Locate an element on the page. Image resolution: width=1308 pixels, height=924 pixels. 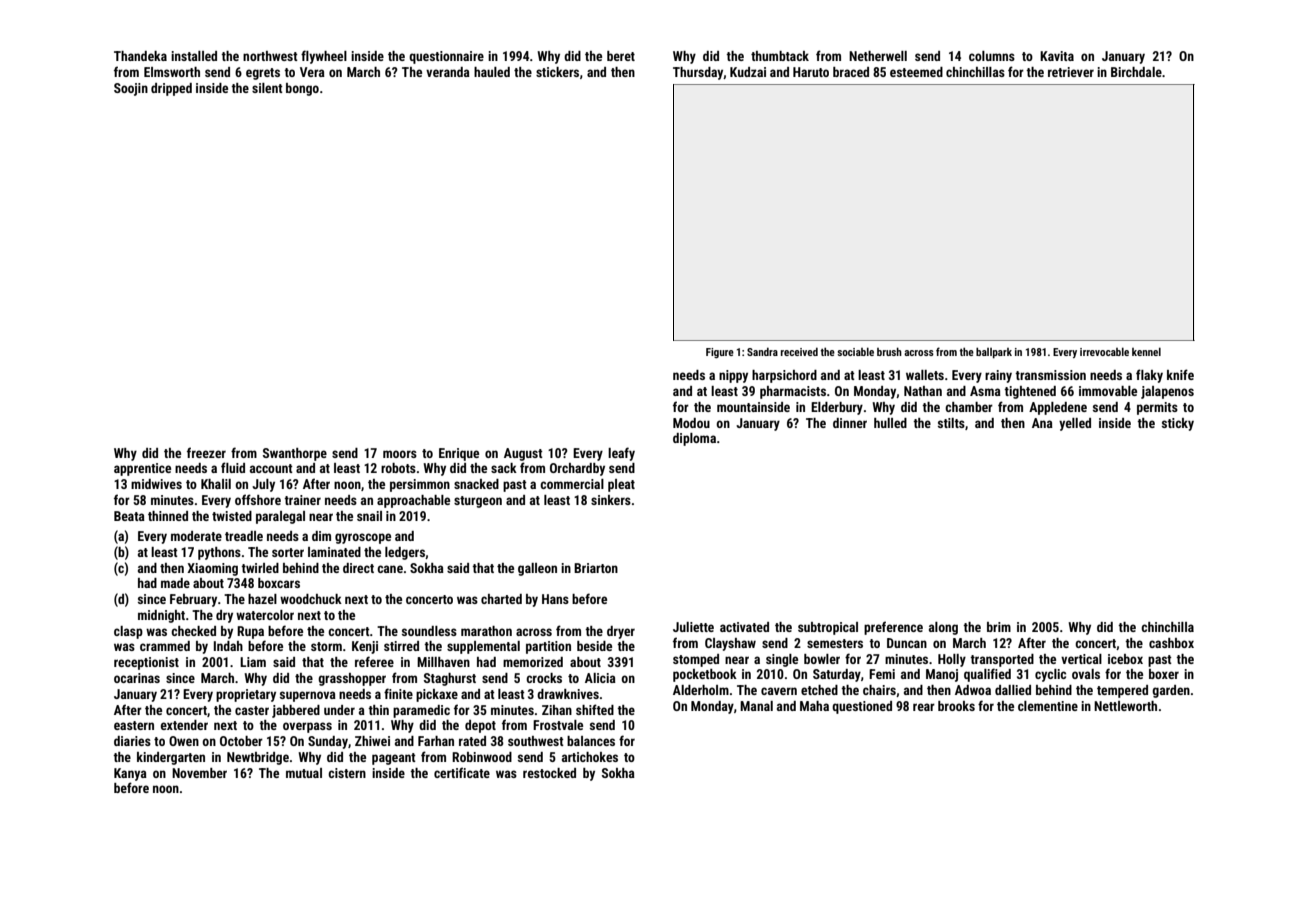
Birchdale is located at coordinates (1136, 72).
